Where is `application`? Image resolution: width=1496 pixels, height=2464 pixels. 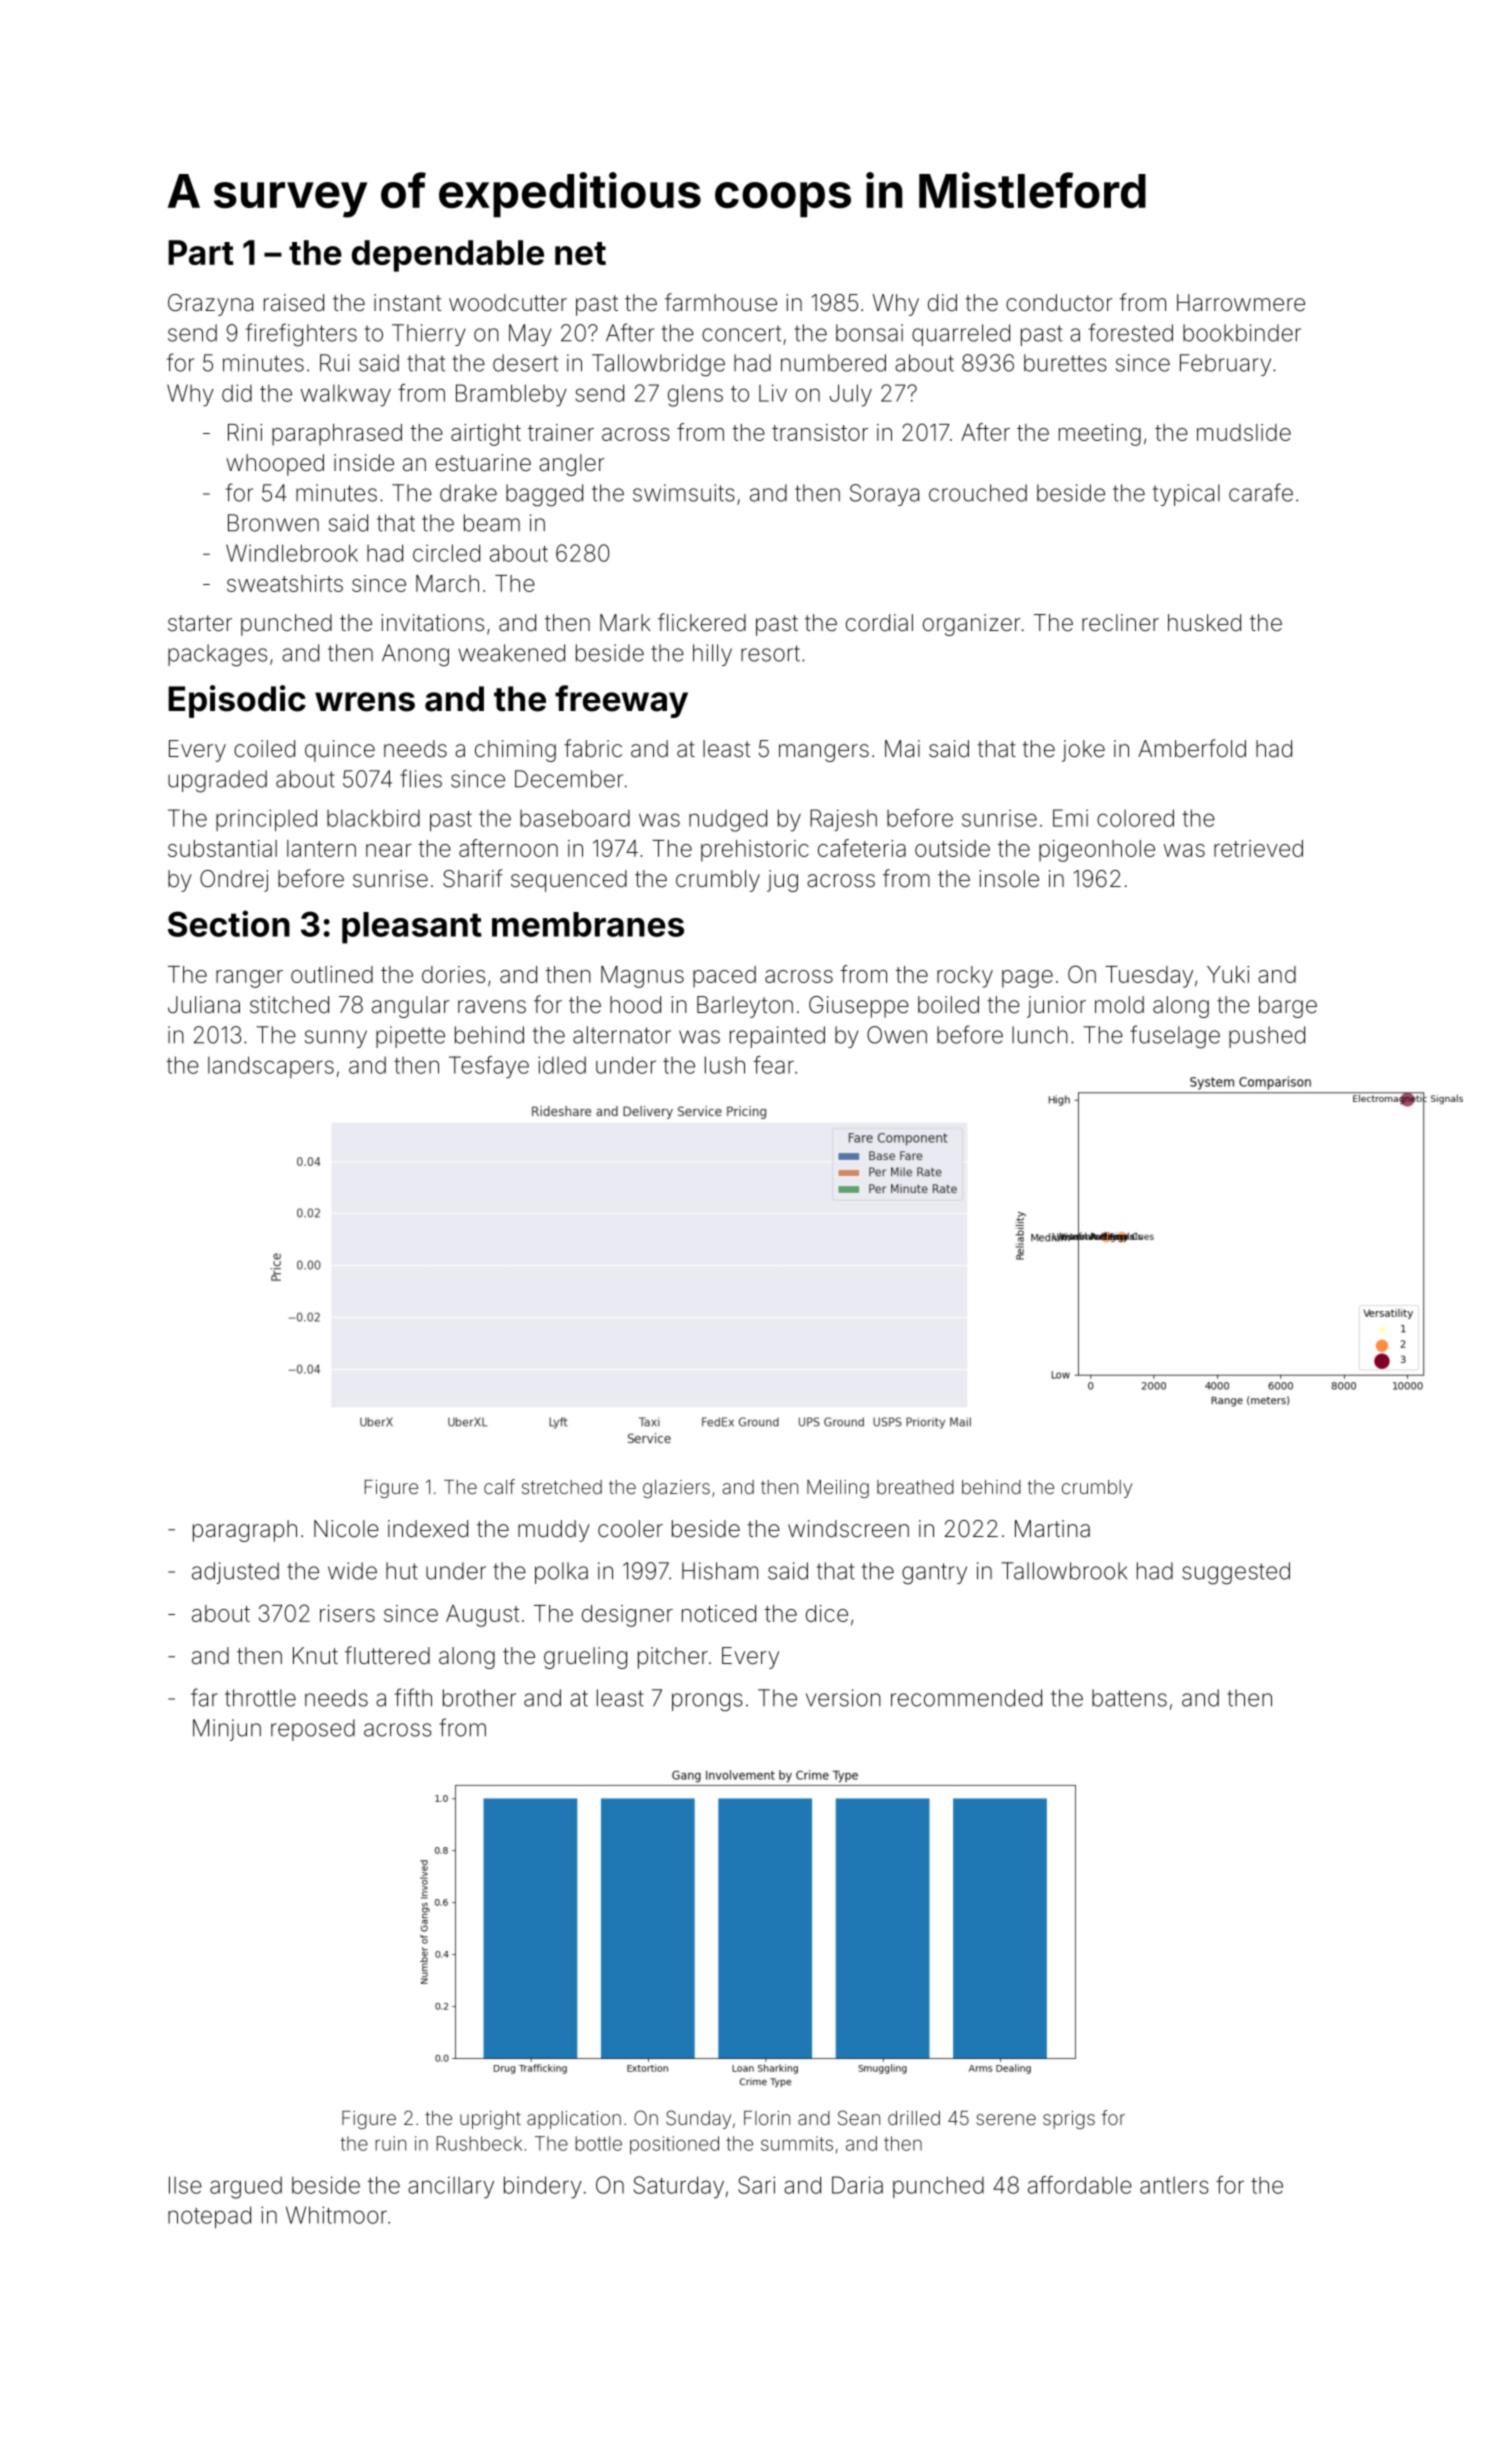
application is located at coordinates (574, 2120).
